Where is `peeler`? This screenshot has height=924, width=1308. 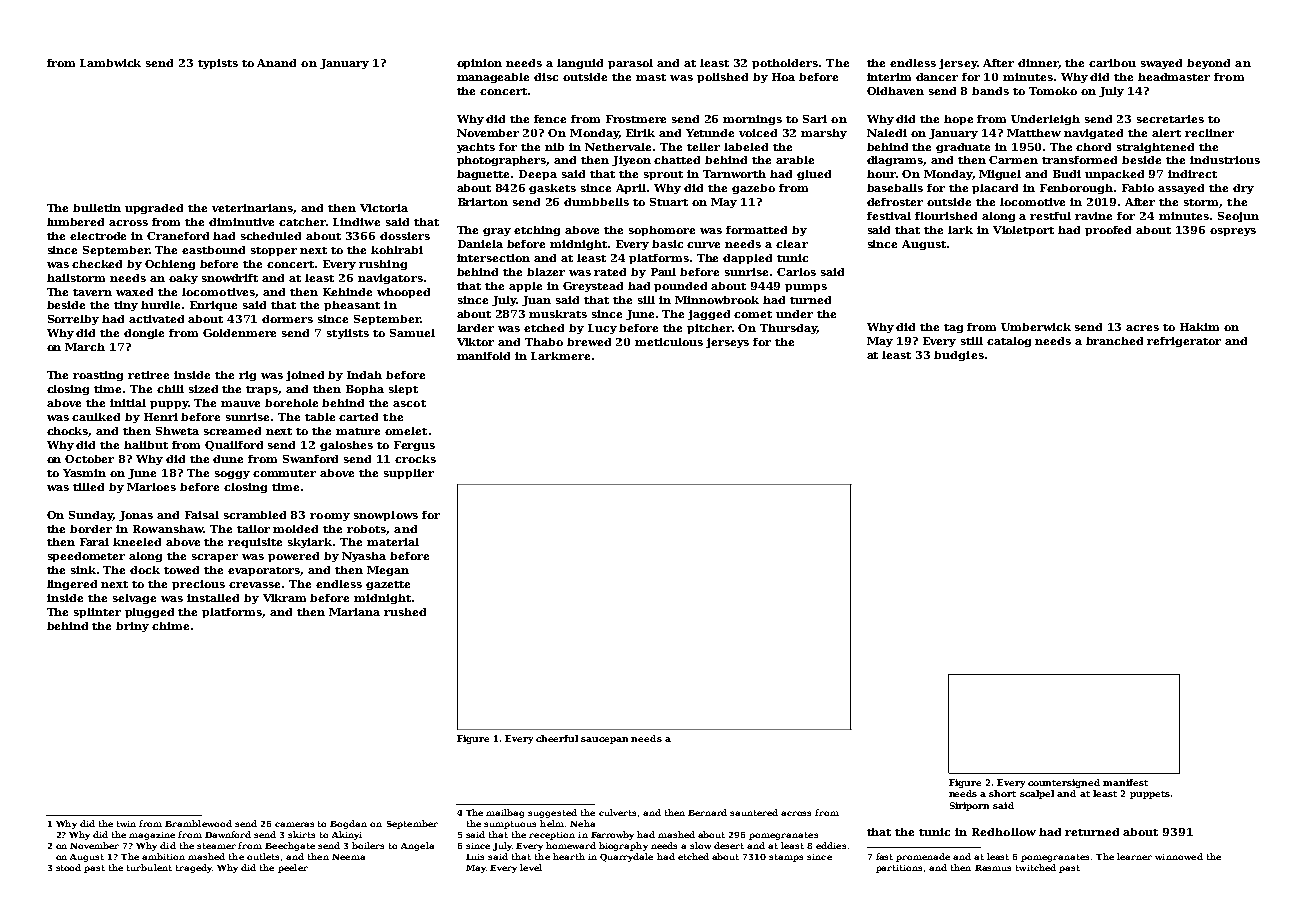 peeler is located at coordinates (293, 868).
